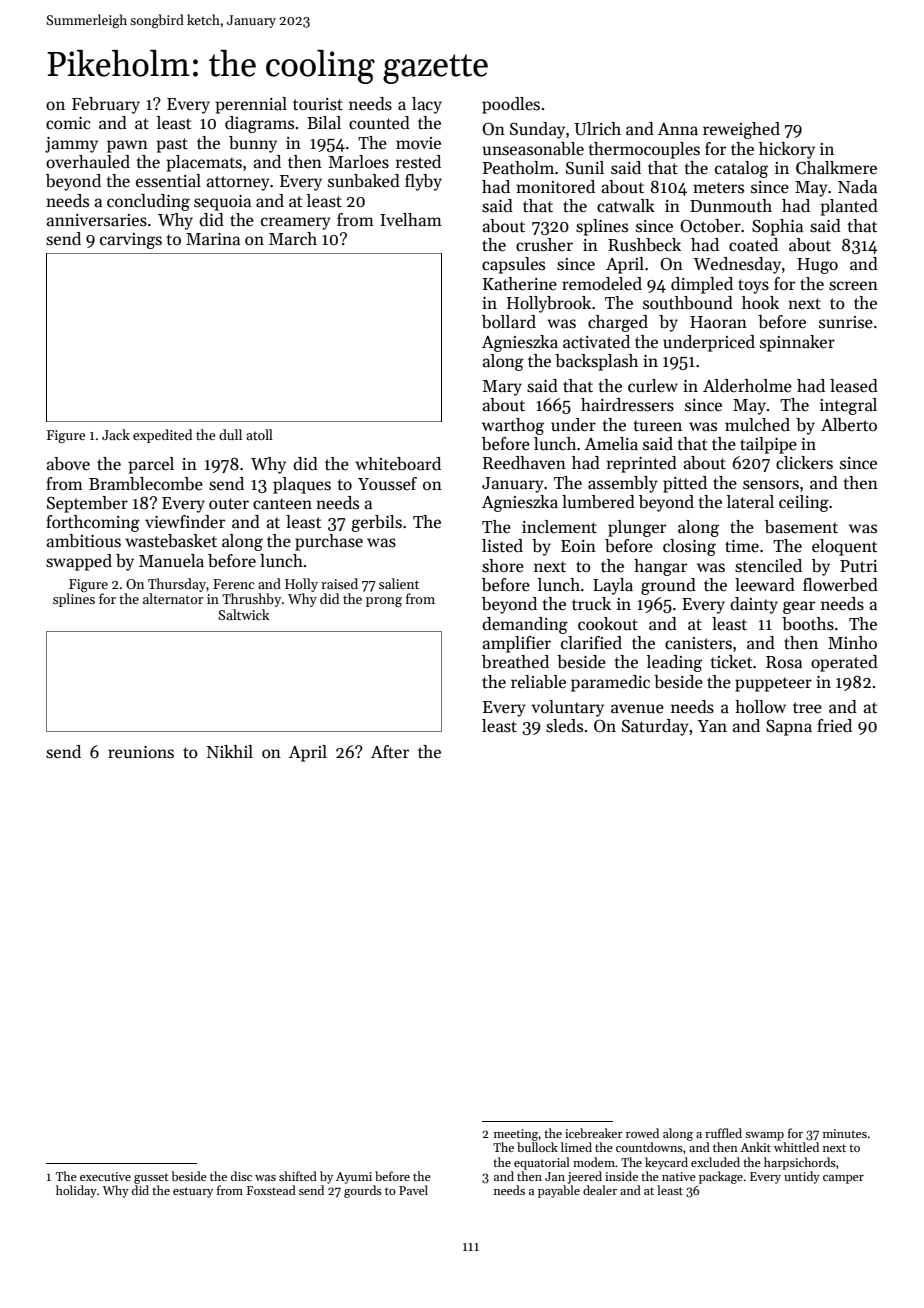  What do you see at coordinates (804, 503) in the image?
I see `ceiling` at bounding box center [804, 503].
